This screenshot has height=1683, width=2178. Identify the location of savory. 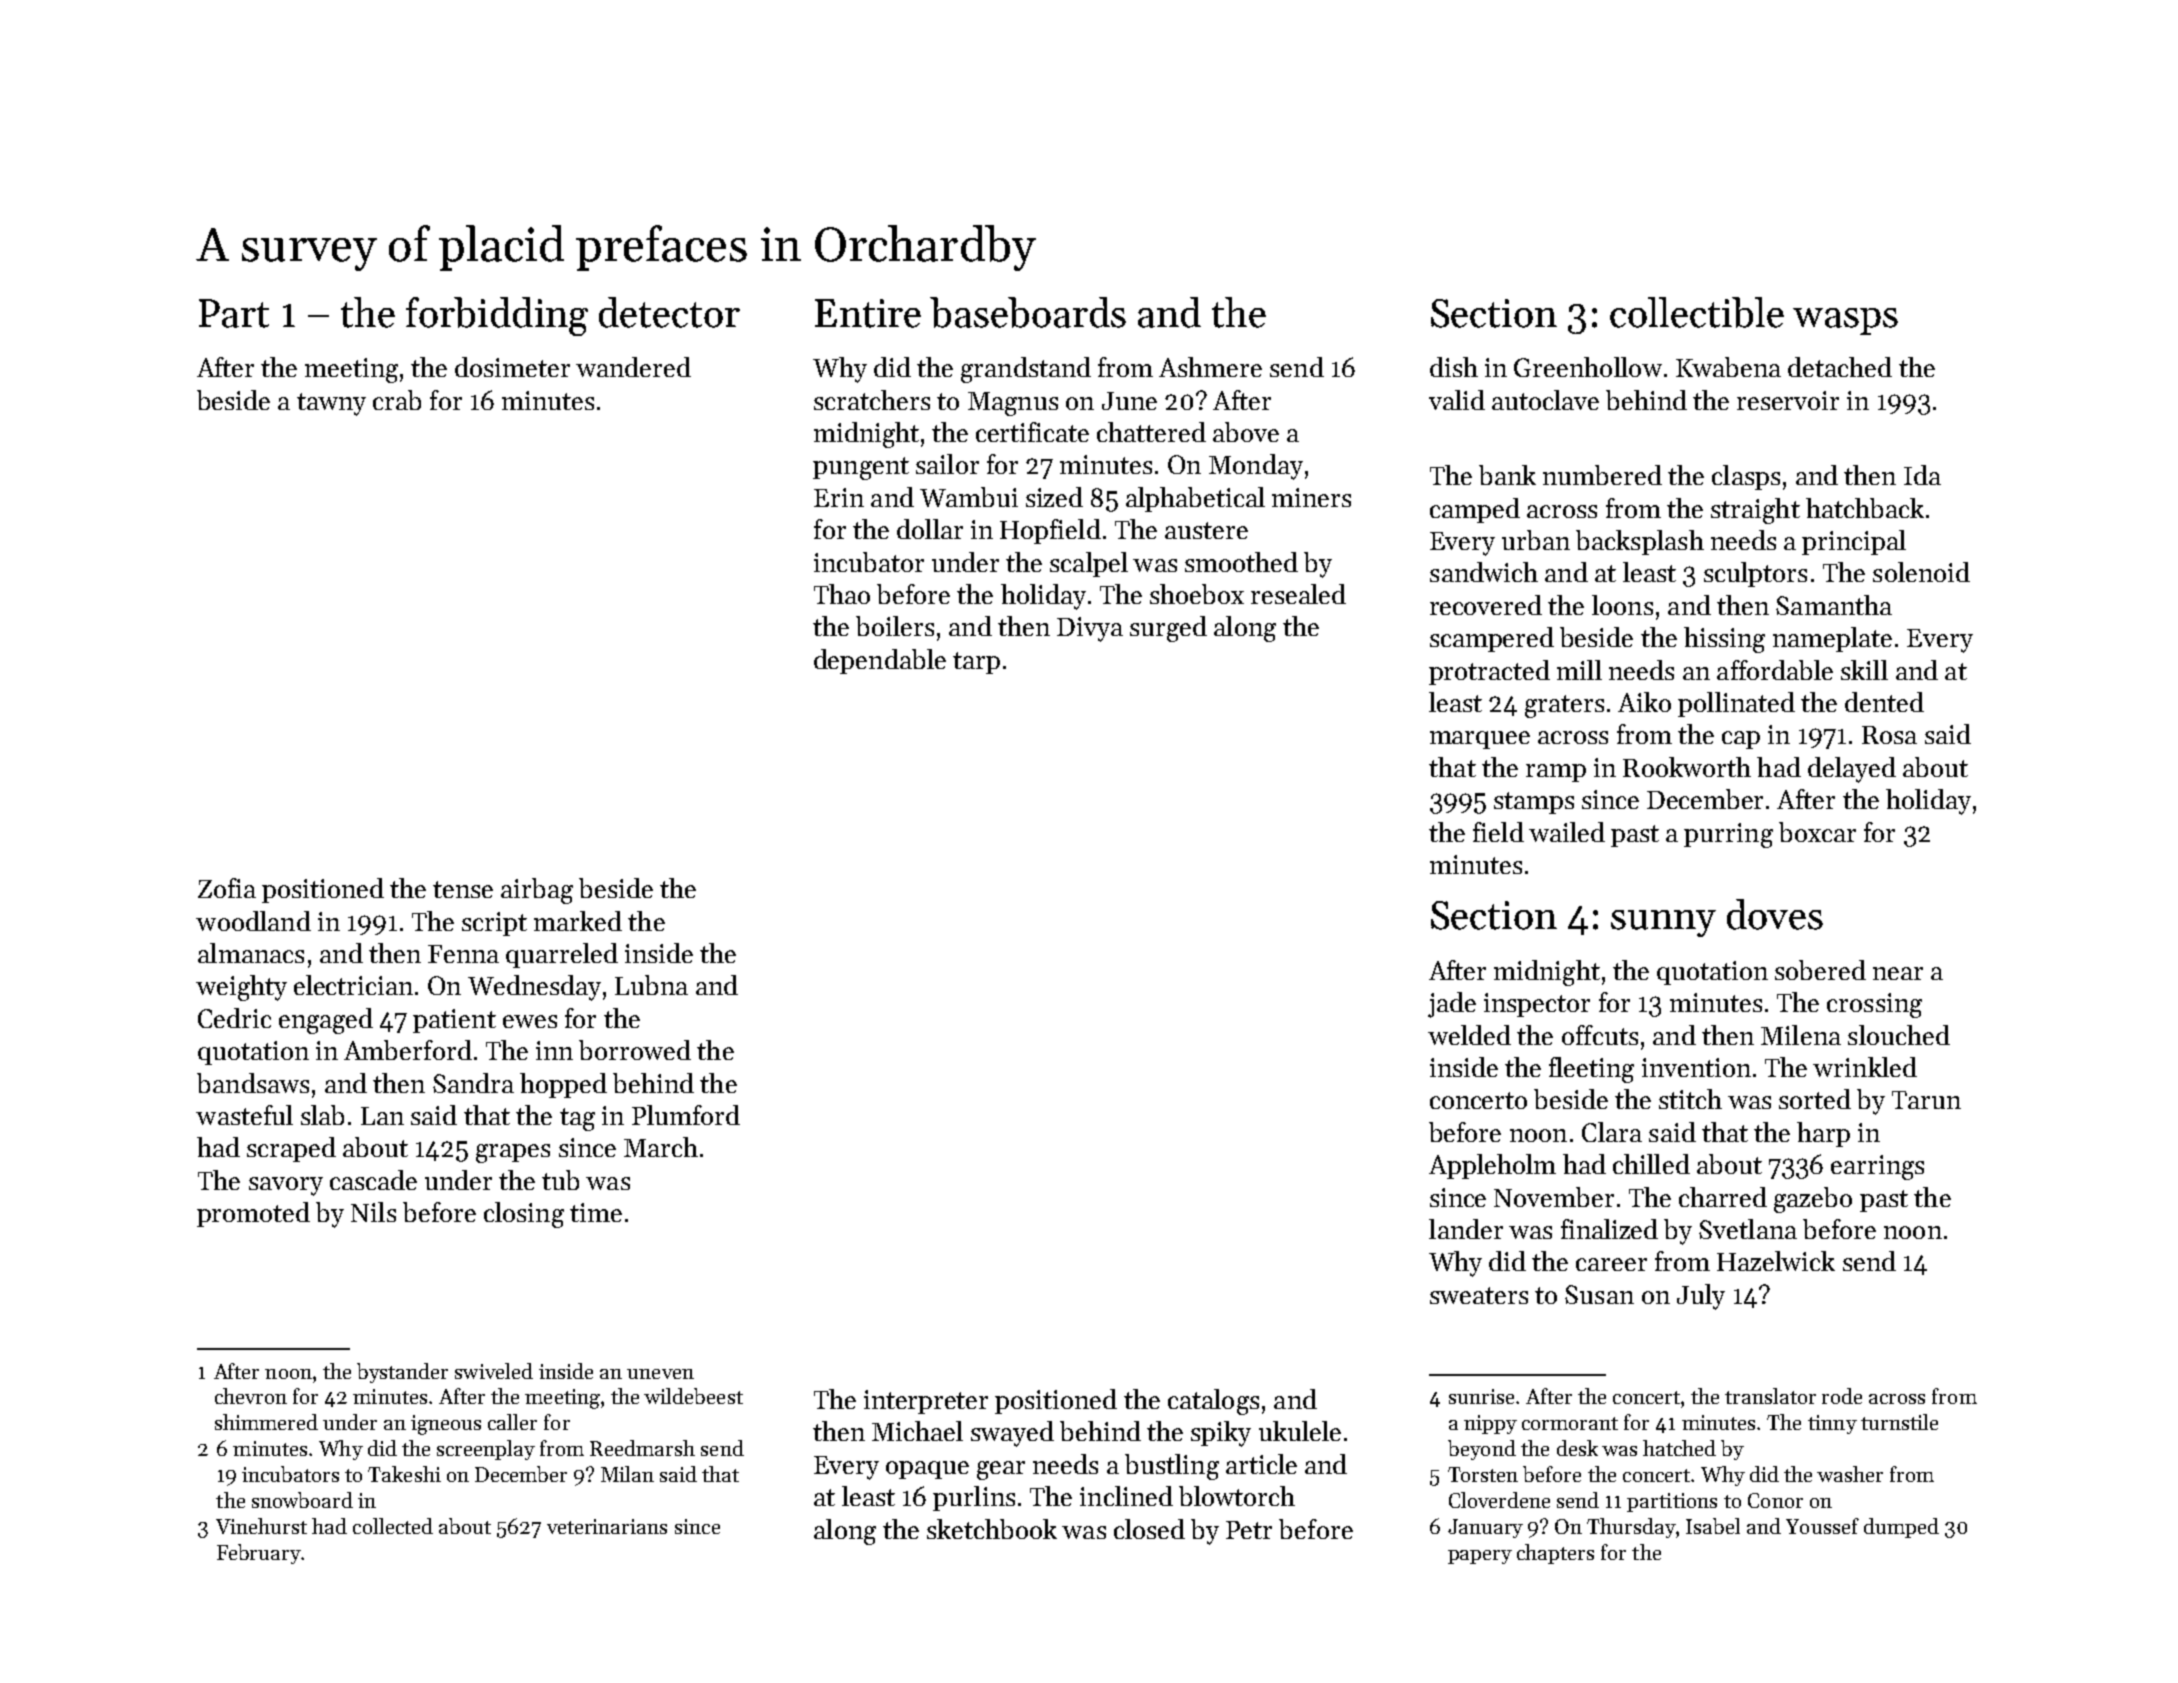
(286, 1186).
